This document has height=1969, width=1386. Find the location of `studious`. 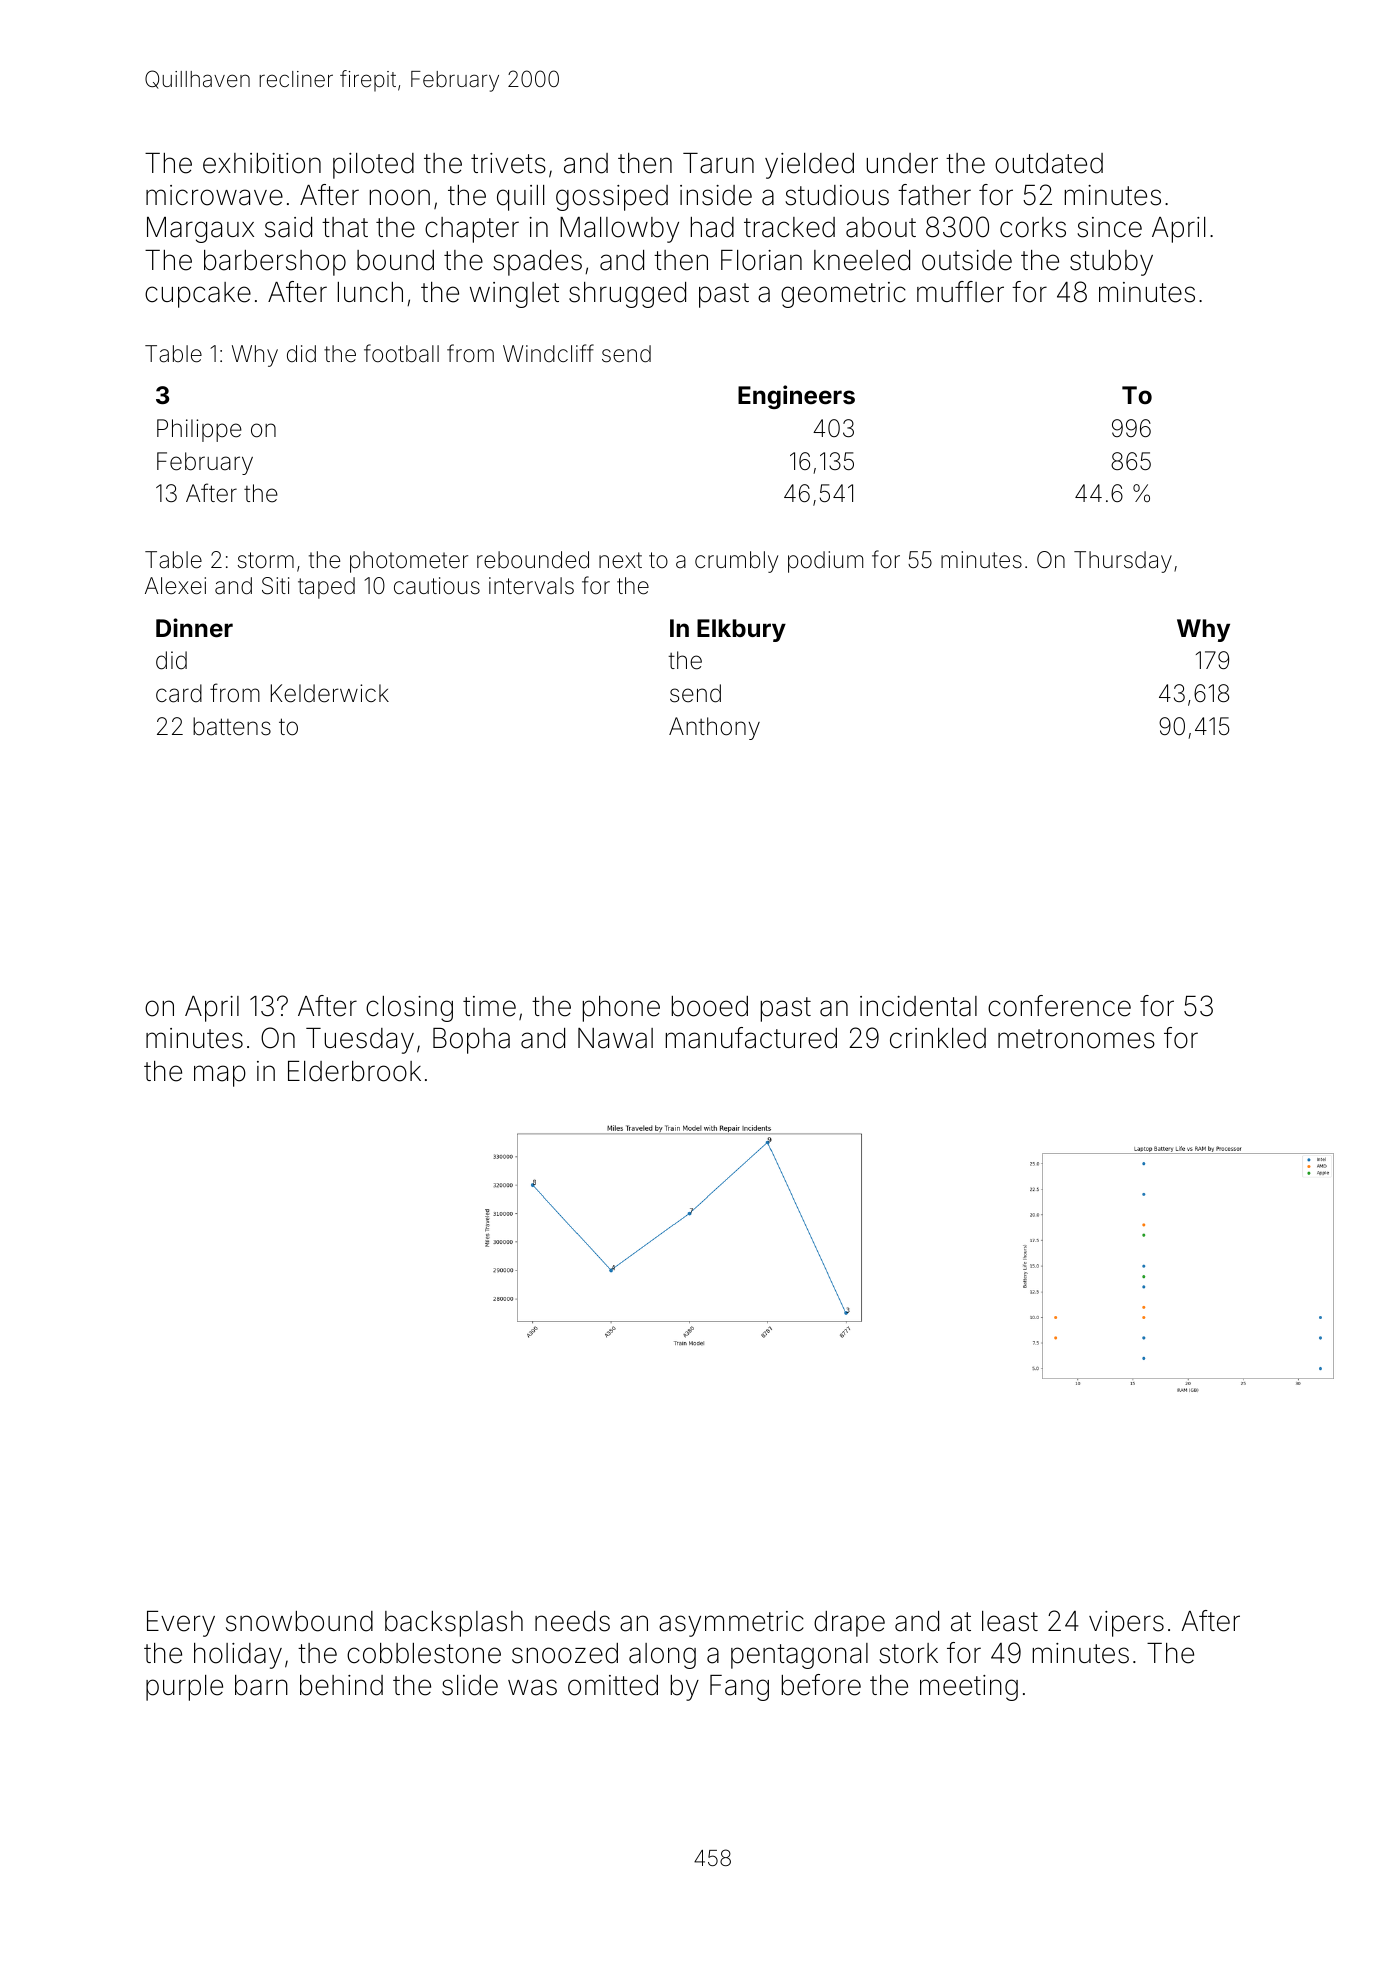

studious is located at coordinates (837, 195).
